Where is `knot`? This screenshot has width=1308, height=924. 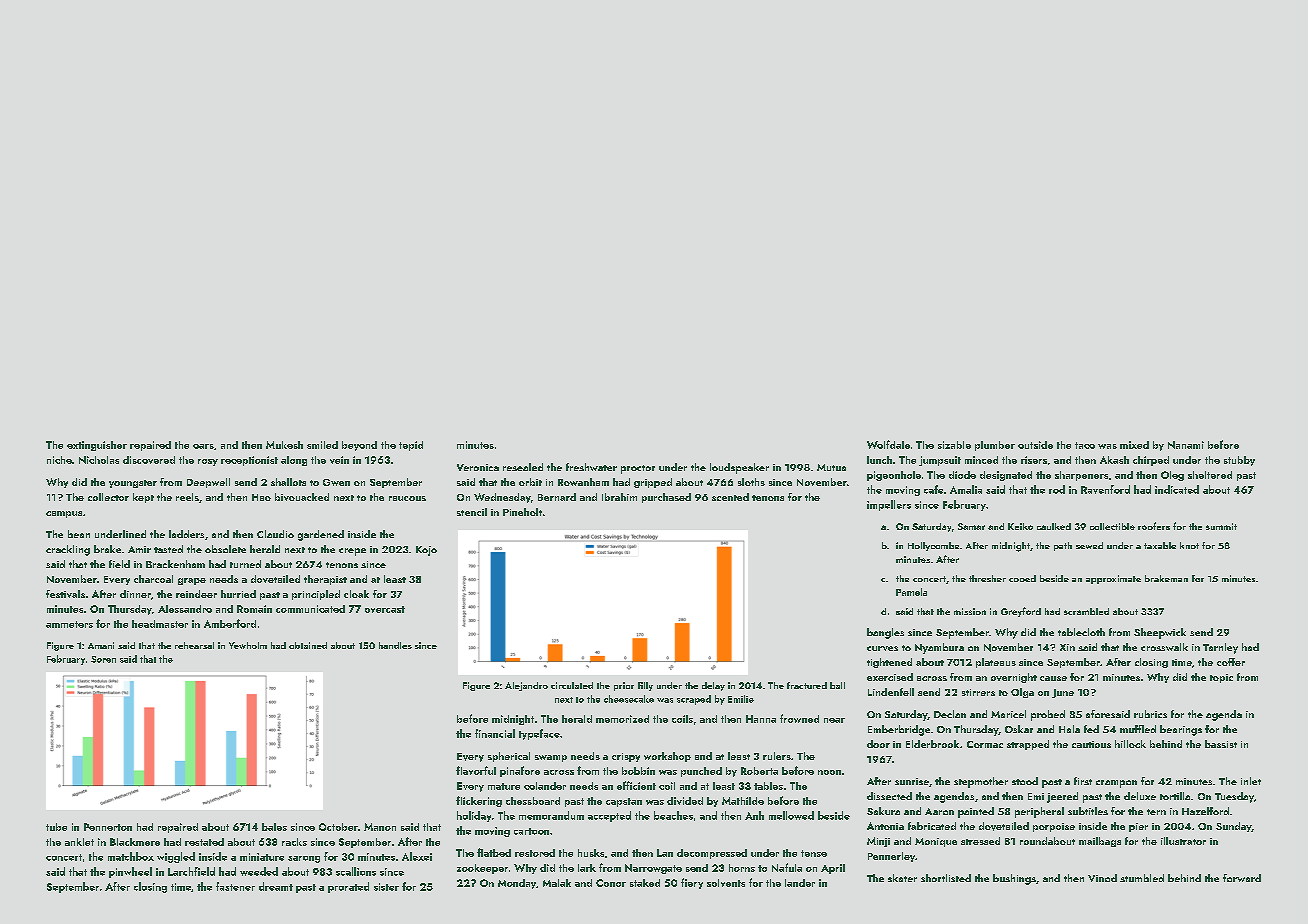
knot is located at coordinates (1189, 545).
